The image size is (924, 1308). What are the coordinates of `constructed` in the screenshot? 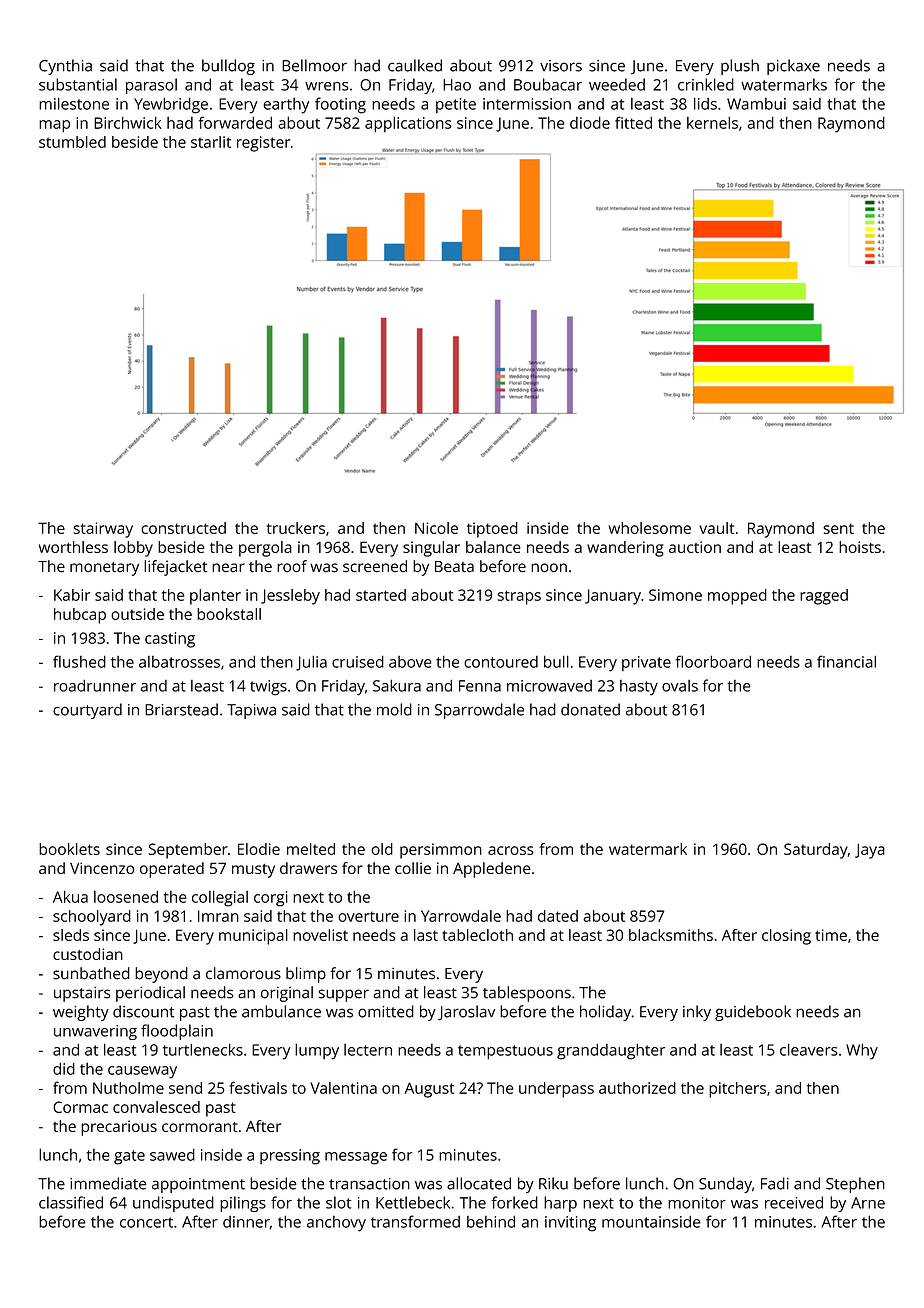 It's located at (183, 528).
